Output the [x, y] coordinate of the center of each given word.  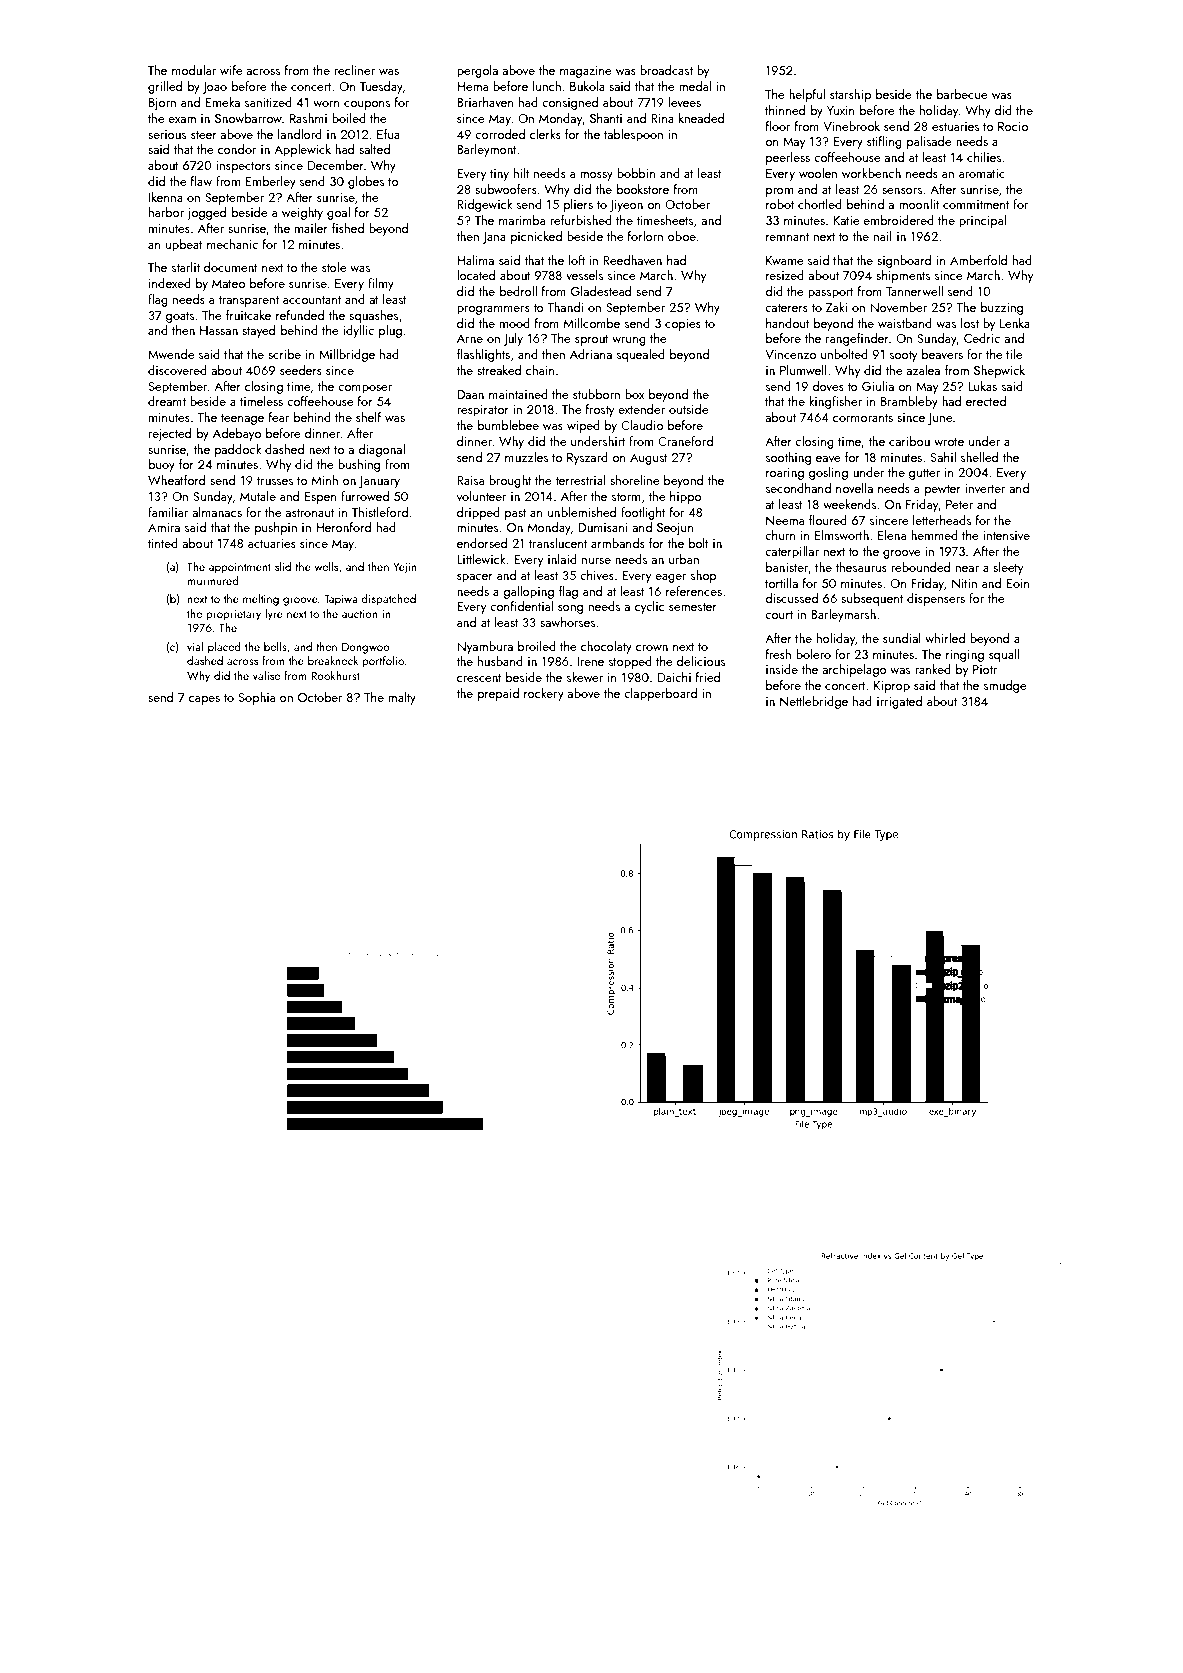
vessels [584, 275]
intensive [1006, 535]
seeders [301, 370]
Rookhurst [335, 675]
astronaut [309, 513]
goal [338, 213]
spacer [475, 578]
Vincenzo [790, 354]
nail [883, 236]
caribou [909, 441]
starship [850, 95]
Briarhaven [485, 102]
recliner [354, 70]
